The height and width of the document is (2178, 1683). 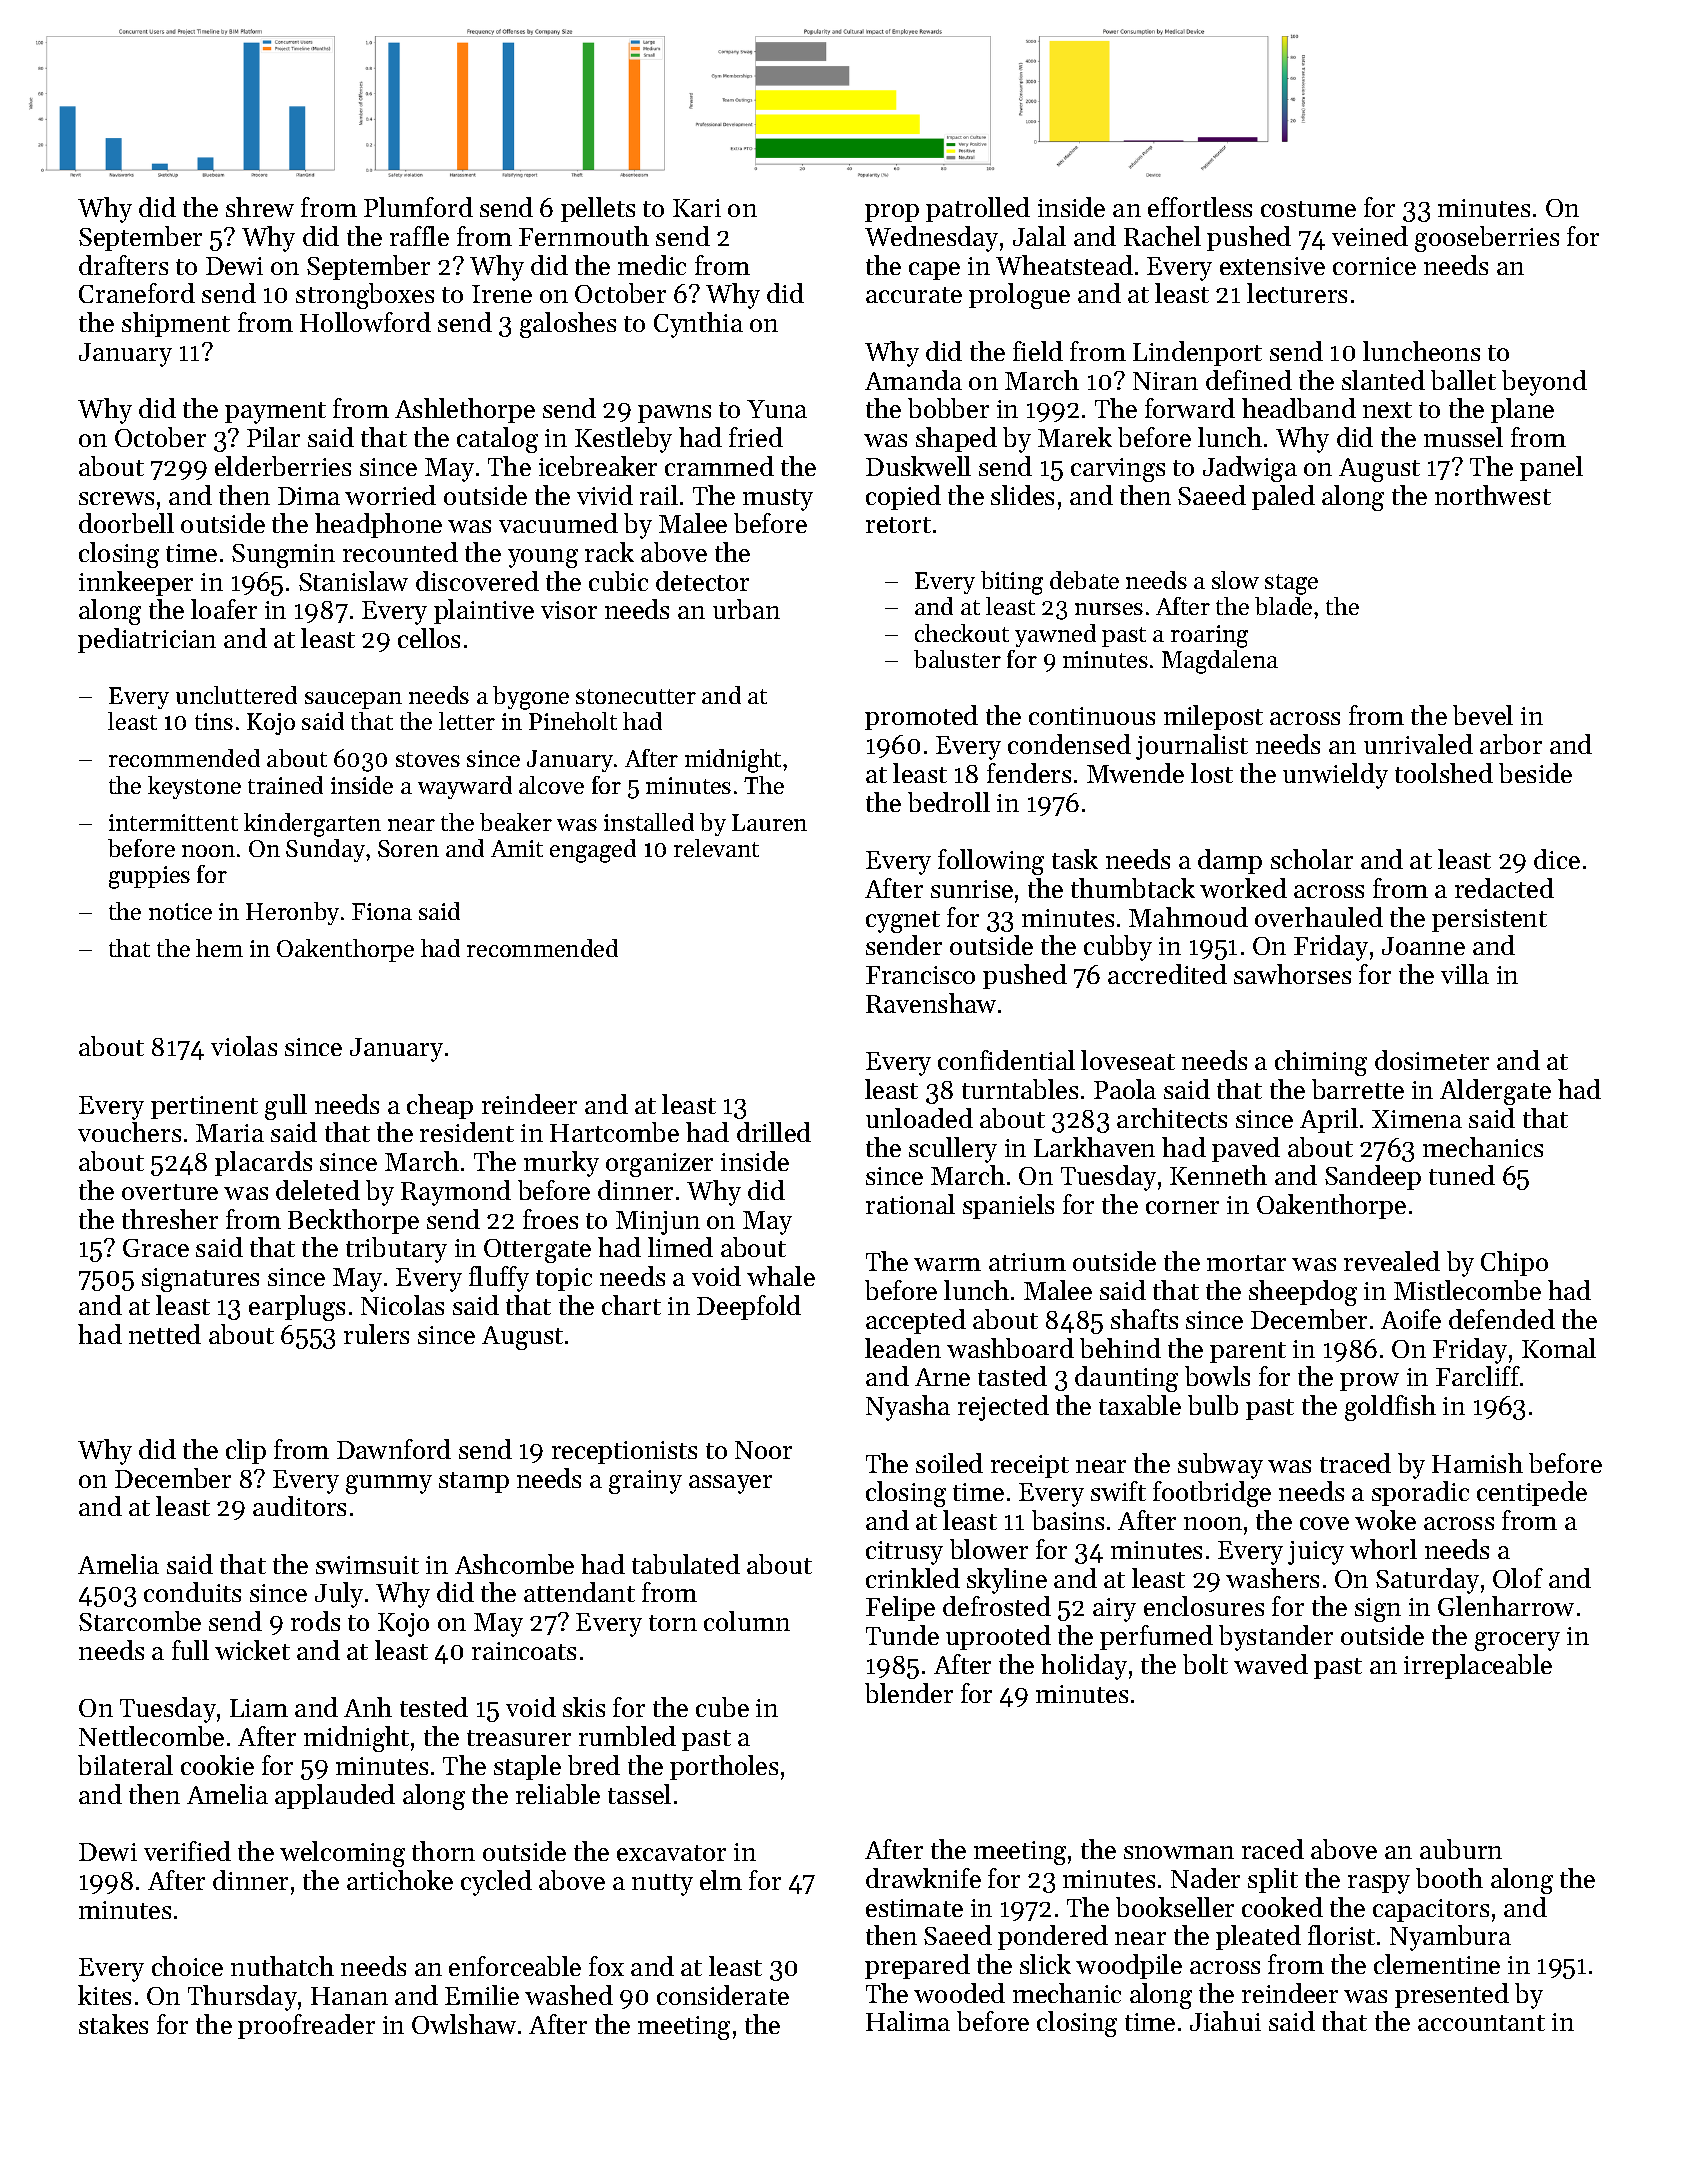 I want to click on mussel, so click(x=1463, y=437).
